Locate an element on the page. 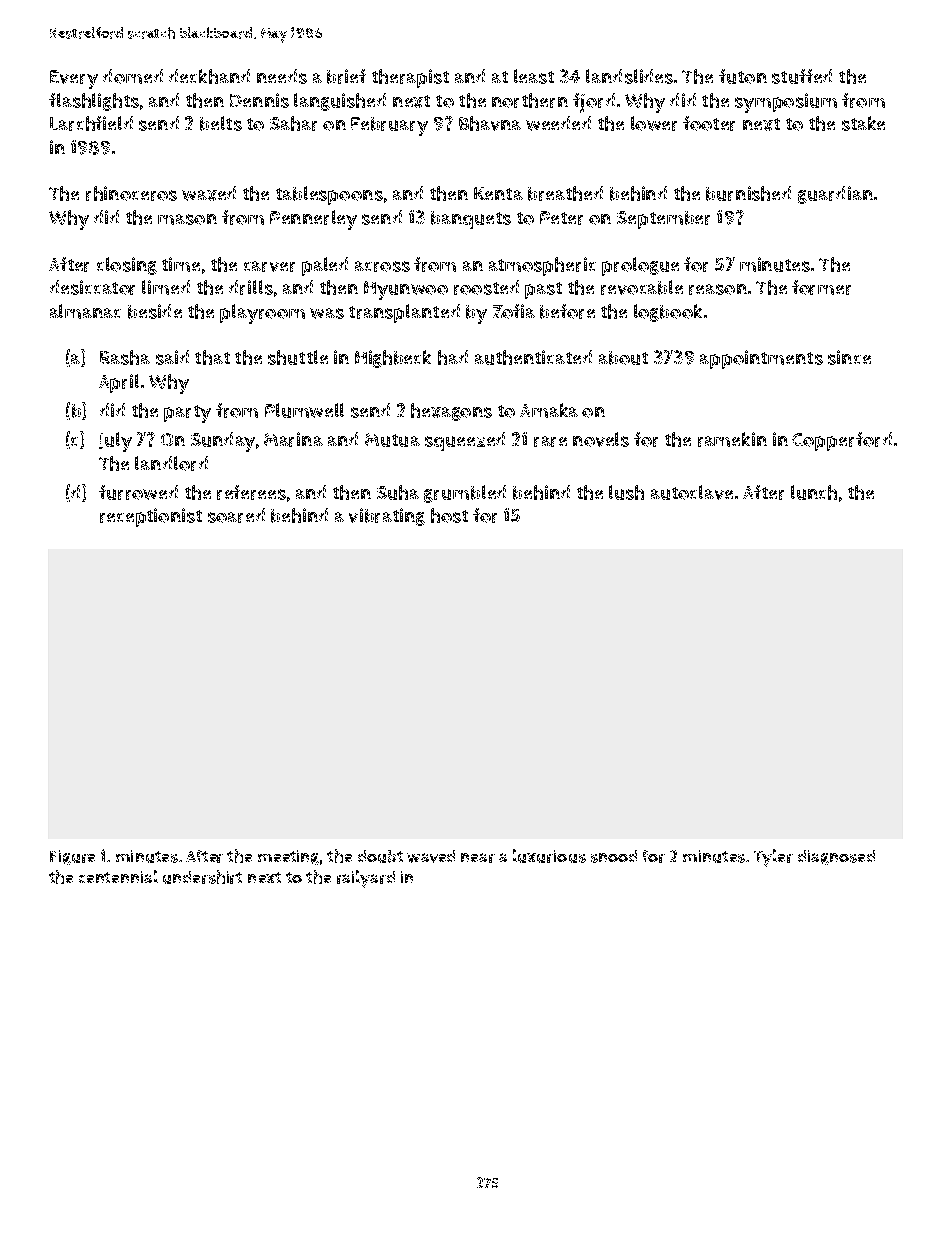 The height and width of the page is (1233, 952). appointments is located at coordinates (761, 359).
